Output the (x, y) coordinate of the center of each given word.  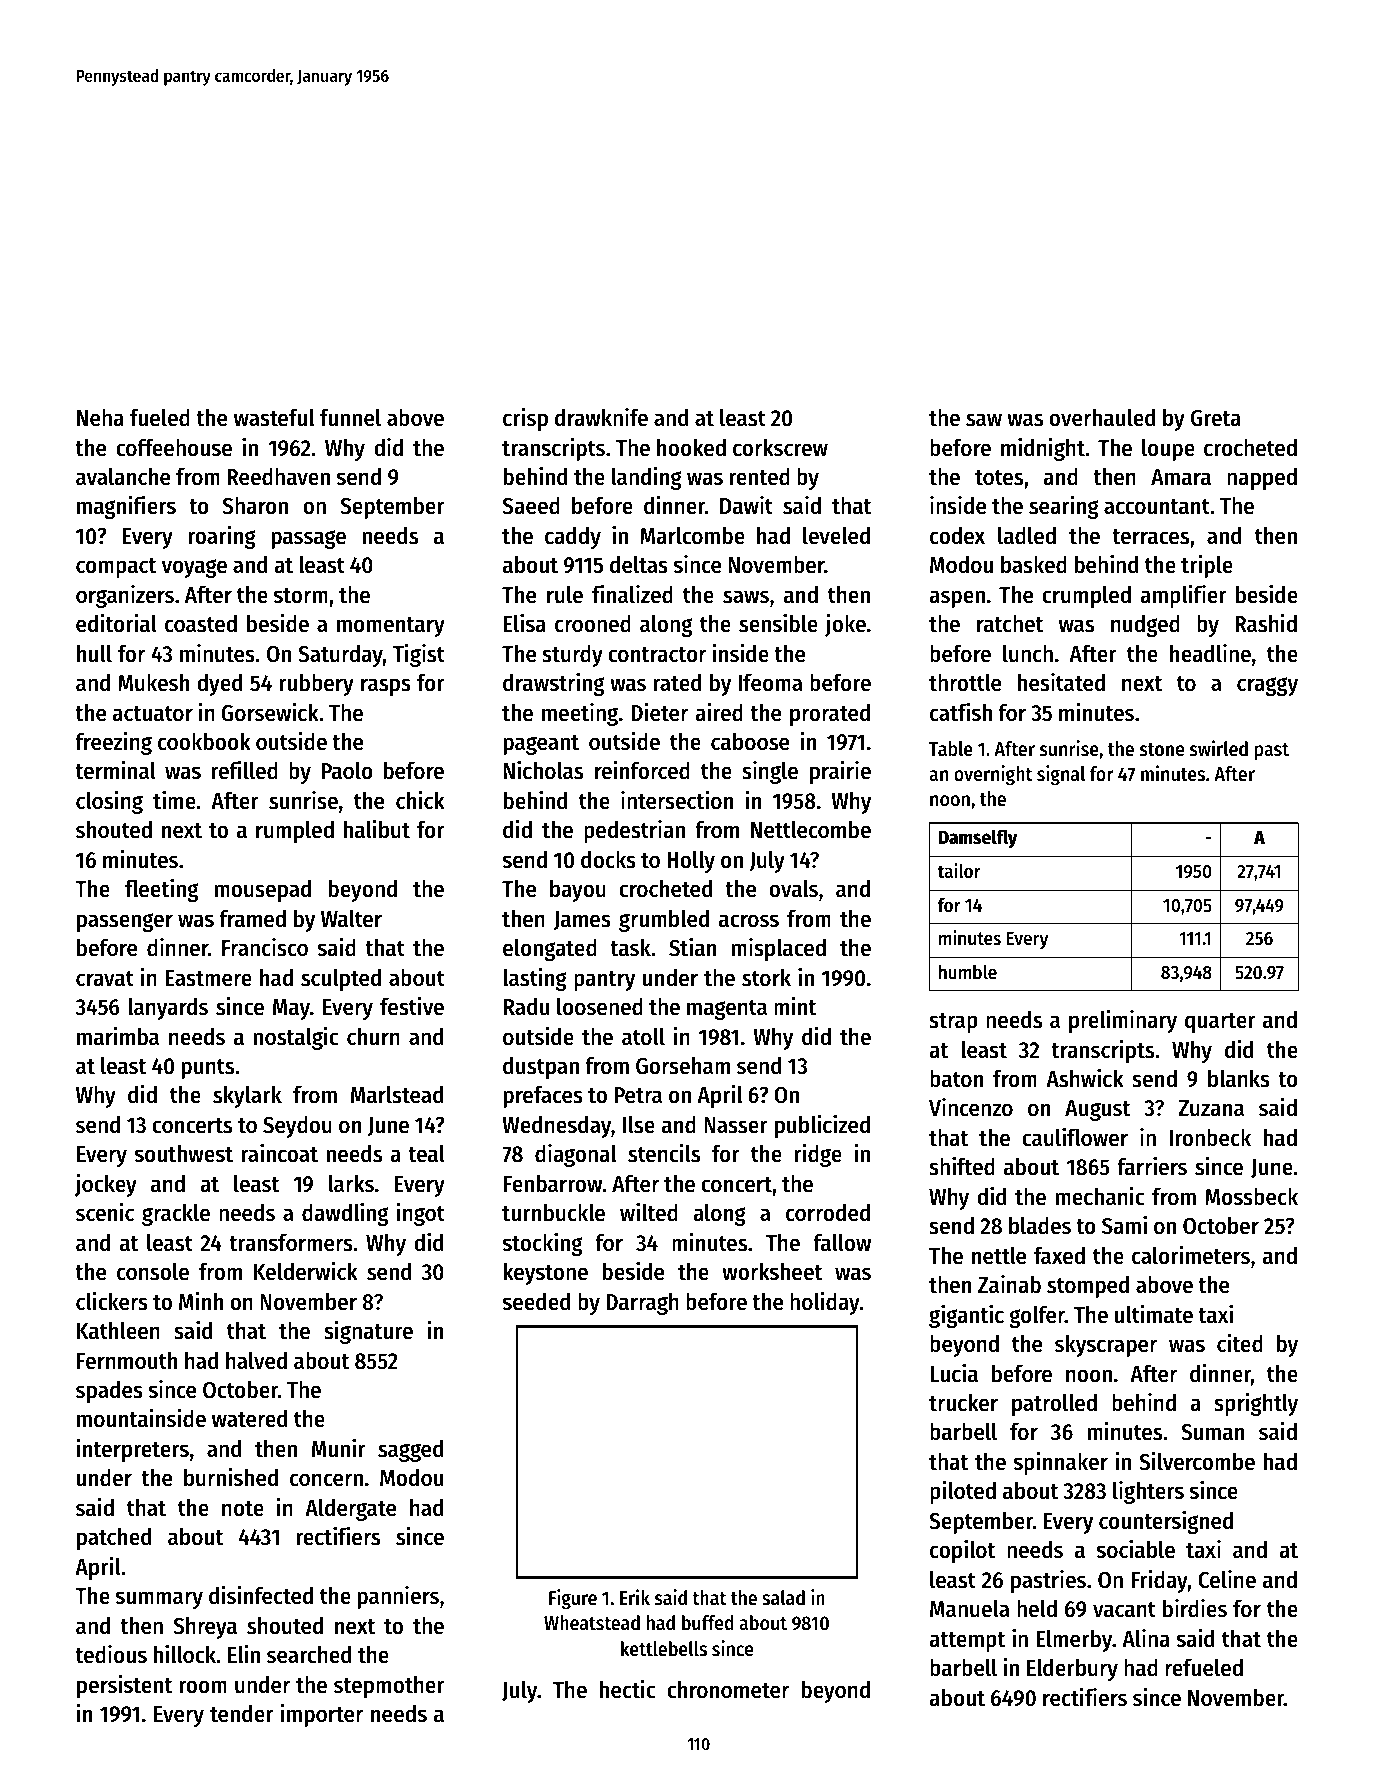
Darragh (642, 1303)
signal (1061, 775)
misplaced (779, 949)
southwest (184, 1154)
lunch (1028, 653)
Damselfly (977, 838)
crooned (593, 623)
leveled (836, 535)
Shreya (205, 1627)
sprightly (1256, 1404)
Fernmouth (127, 1361)
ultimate (1154, 1314)
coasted (201, 623)
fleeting (161, 890)
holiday (825, 1303)
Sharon (255, 506)
